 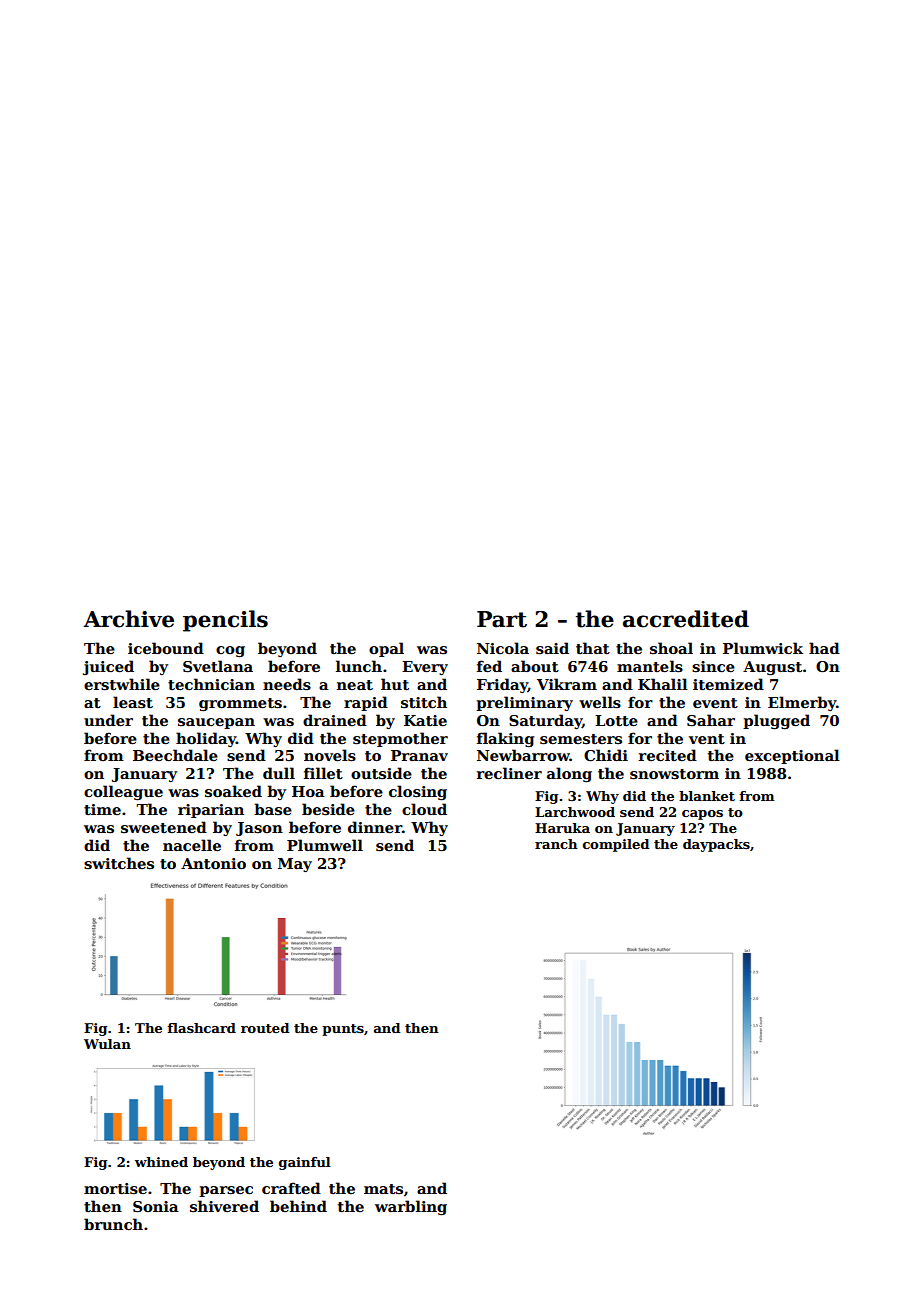 I want to click on gainful, so click(x=305, y=1163).
